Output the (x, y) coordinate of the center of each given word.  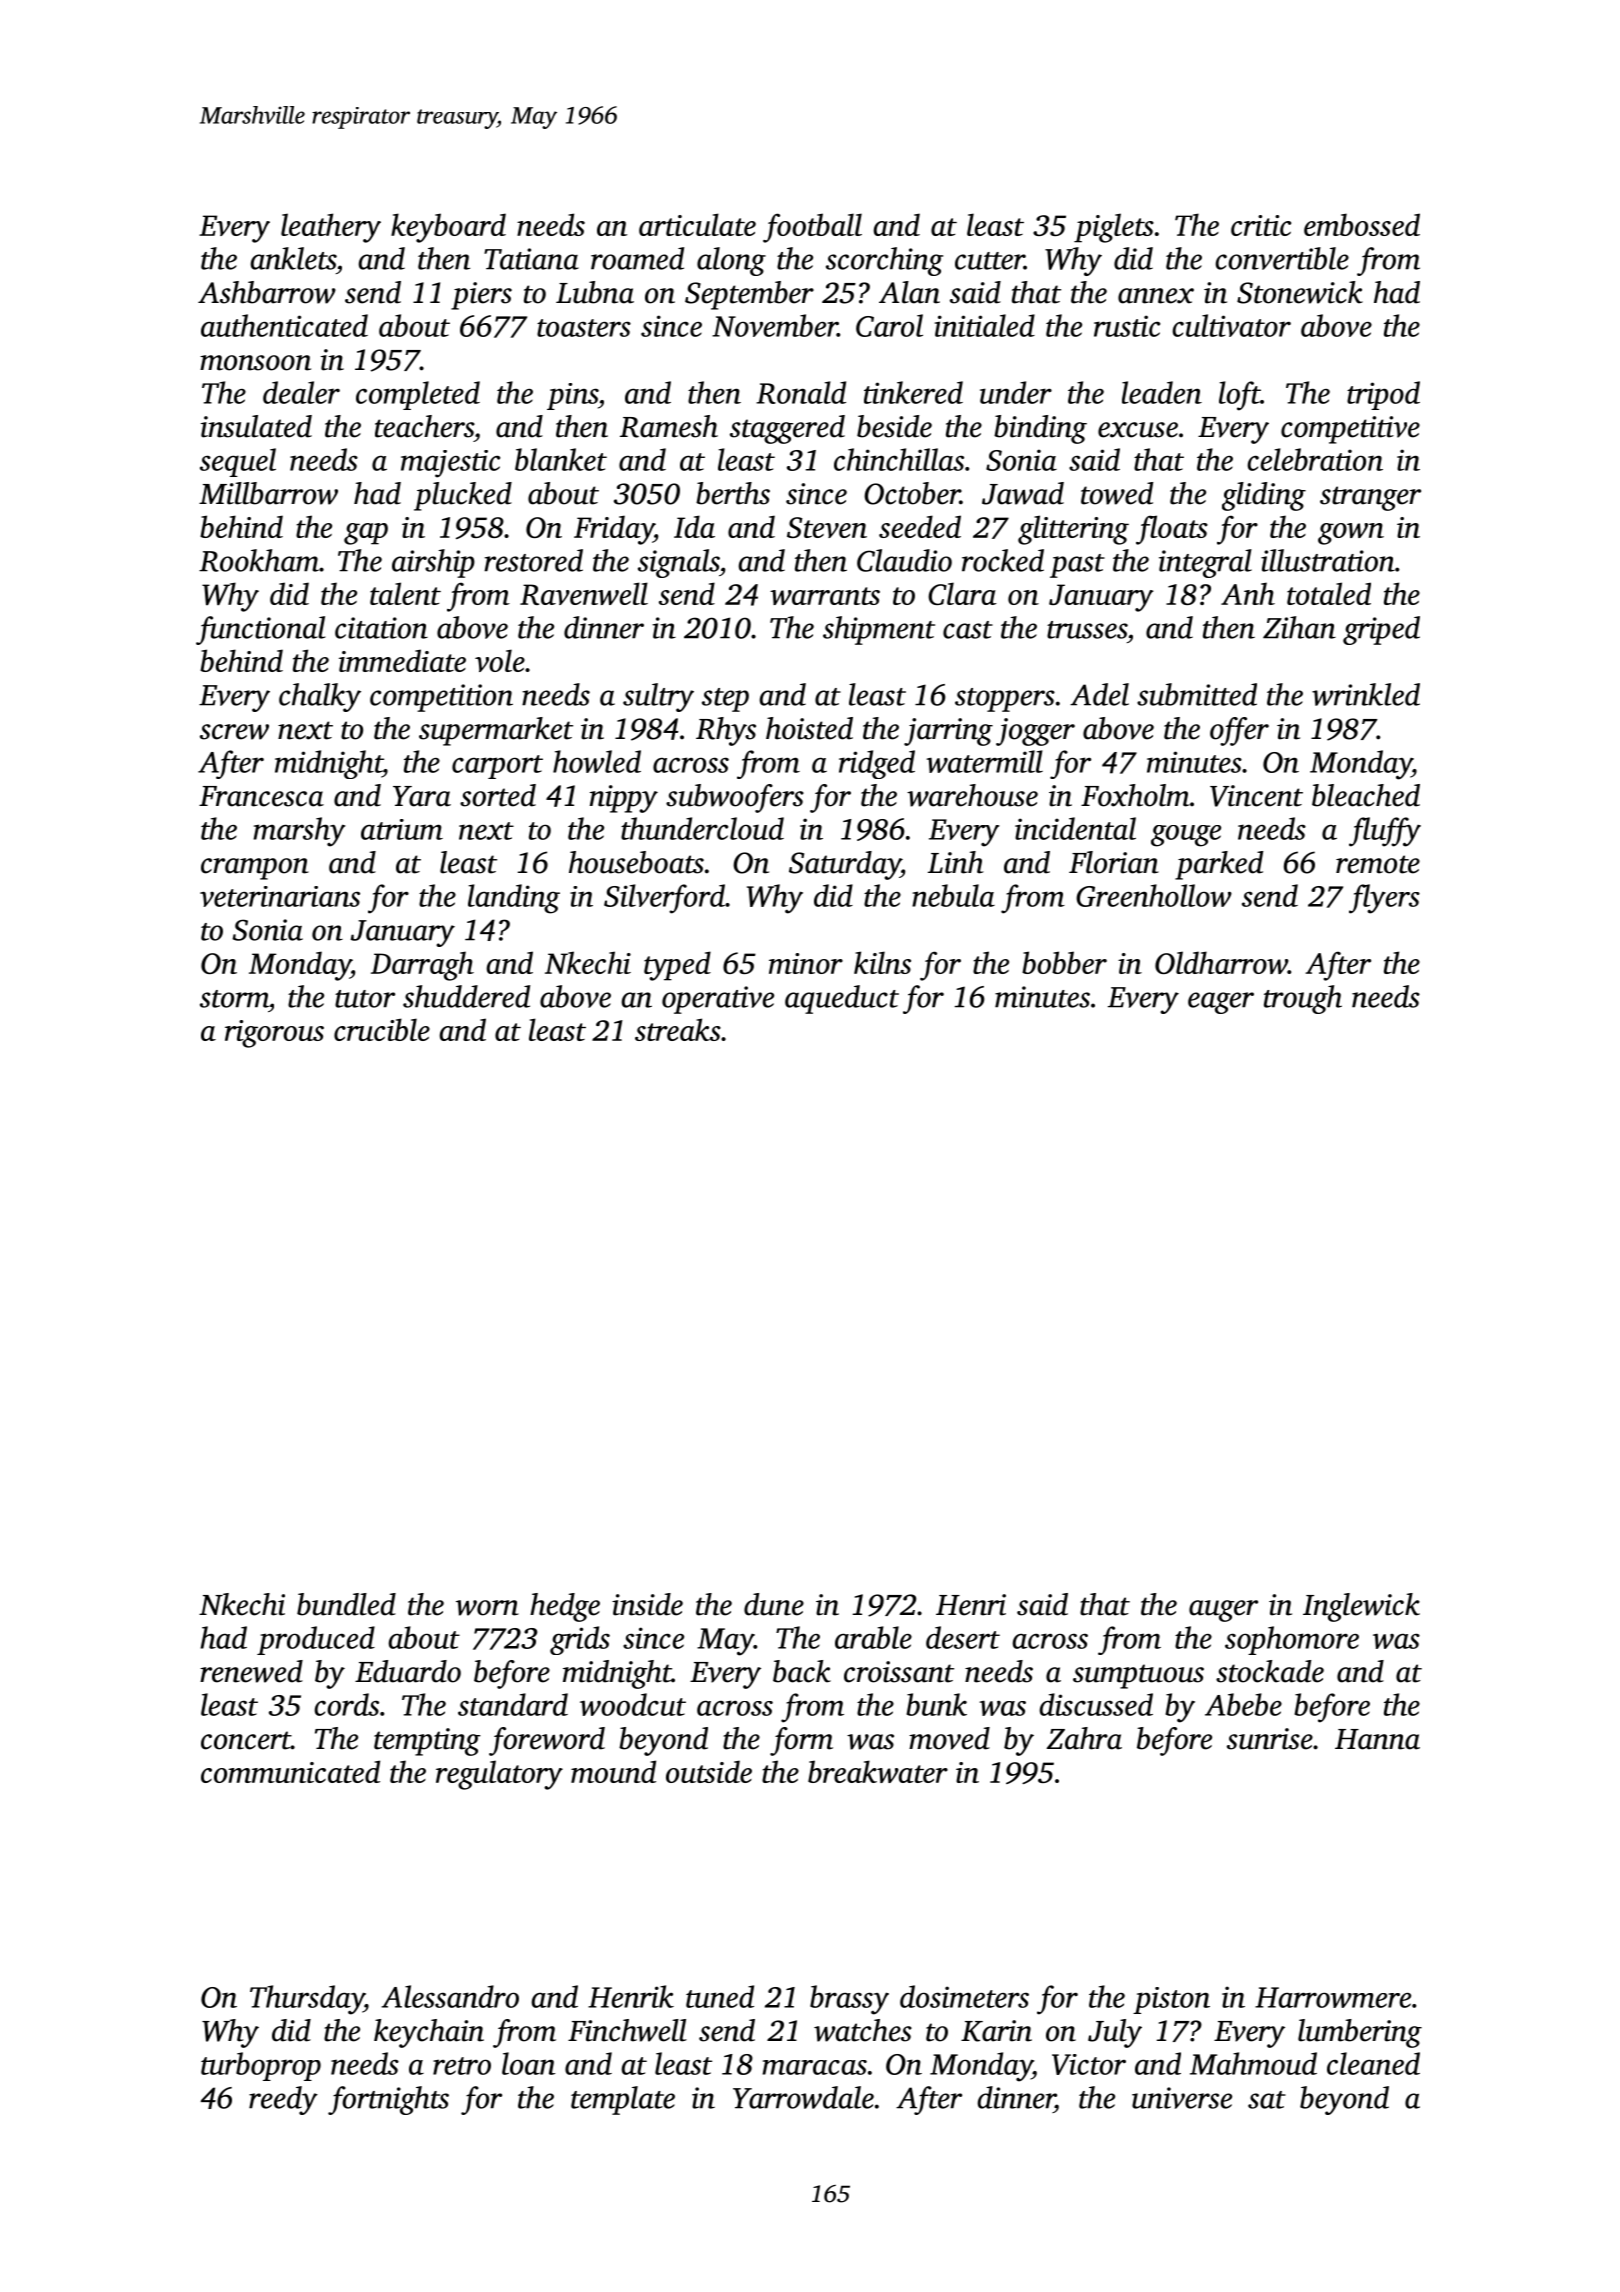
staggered (787, 429)
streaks (678, 1029)
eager (1221, 1003)
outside (709, 1771)
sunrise (1270, 1739)
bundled (346, 1604)
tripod (1383, 395)
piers (481, 296)
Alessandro (450, 1996)
